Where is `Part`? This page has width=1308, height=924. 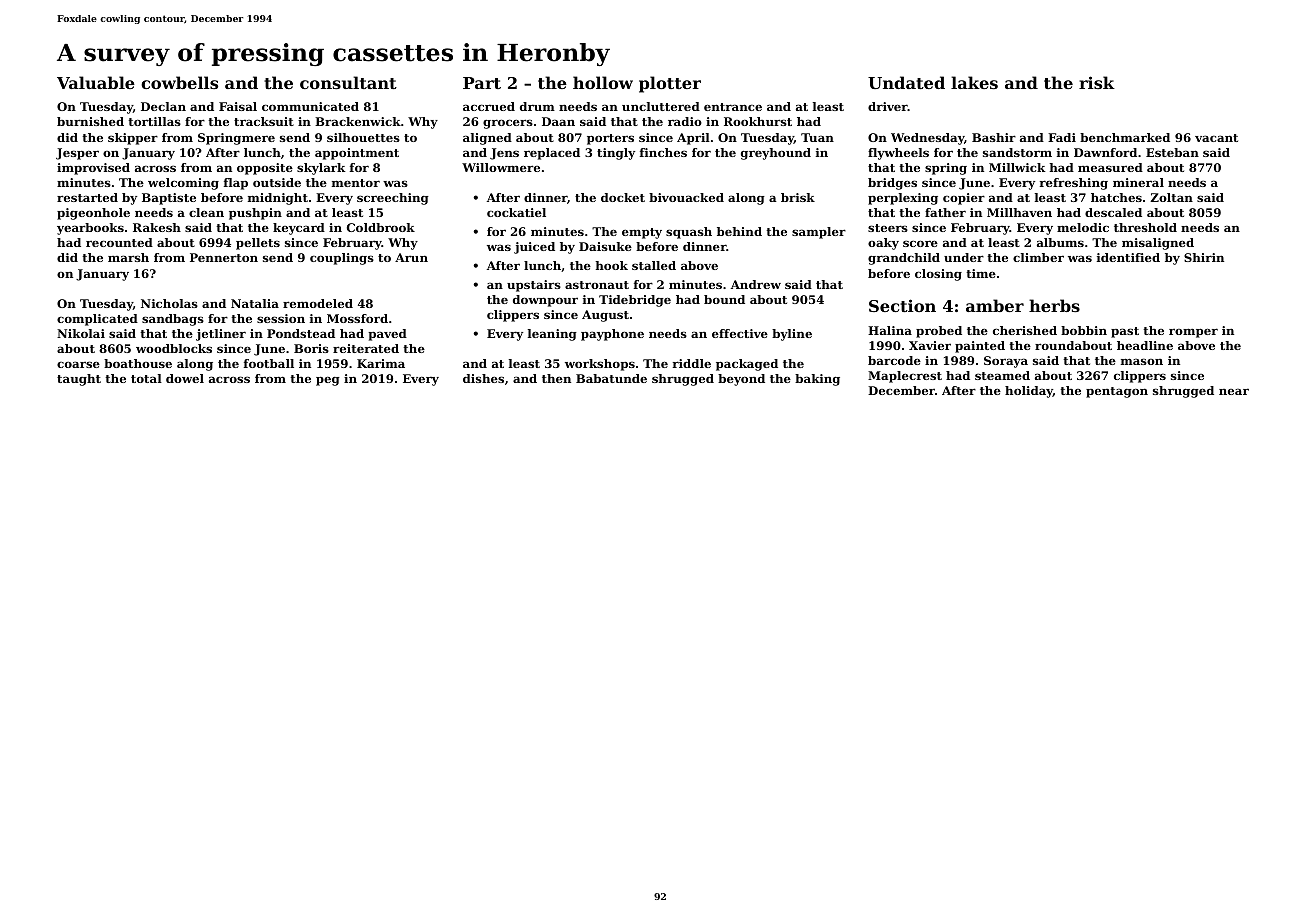 Part is located at coordinates (482, 83).
